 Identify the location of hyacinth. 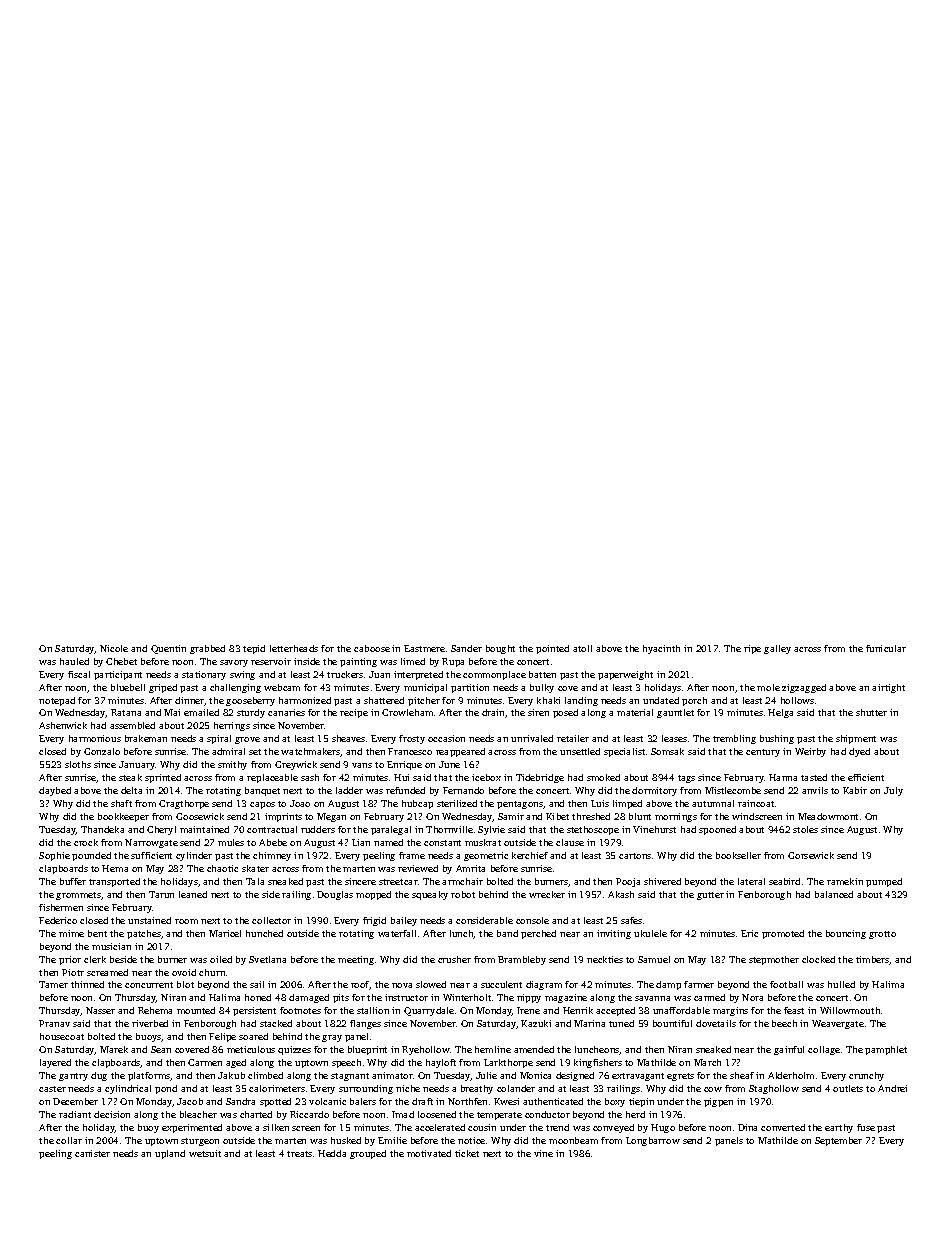
(661, 649).
